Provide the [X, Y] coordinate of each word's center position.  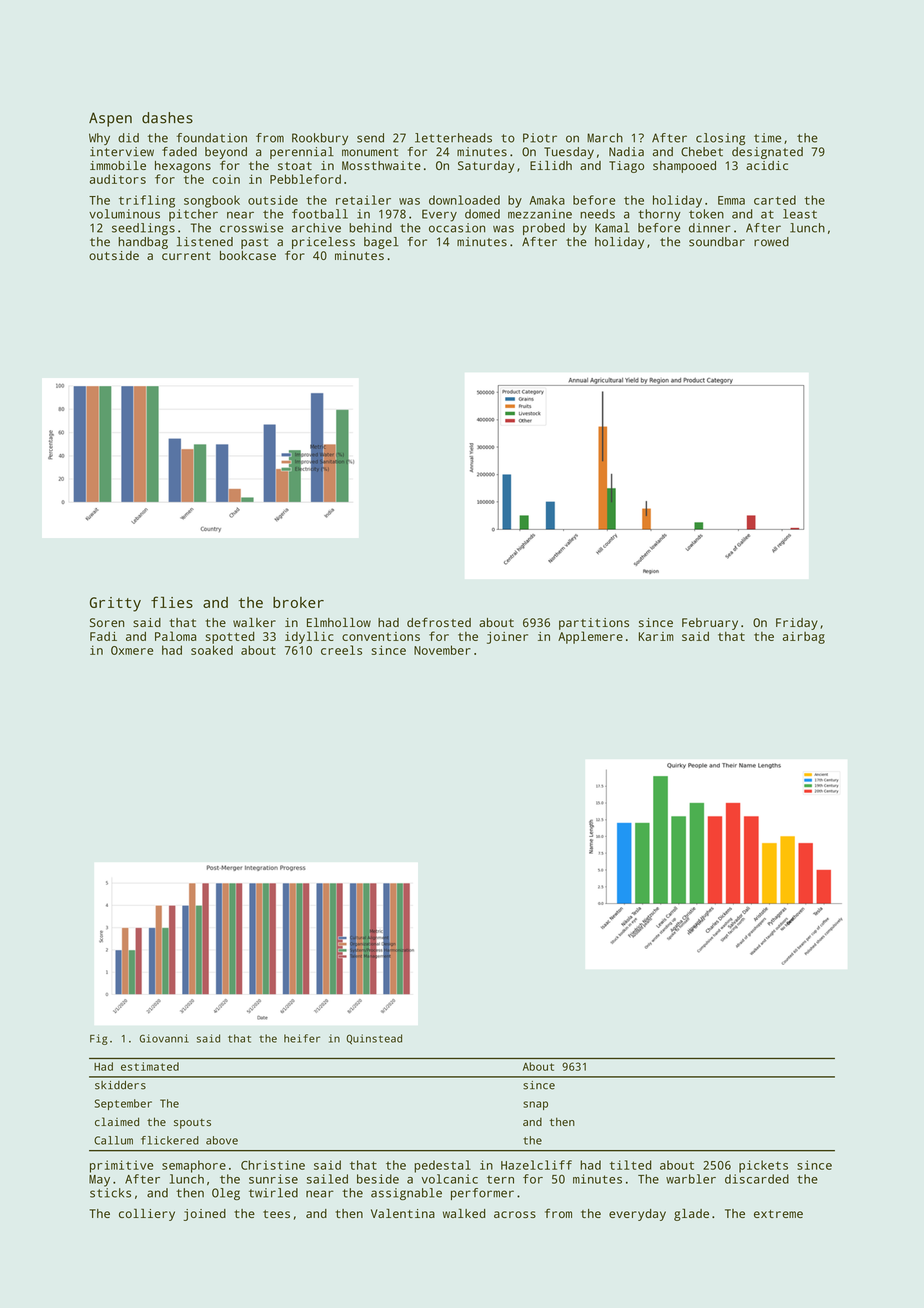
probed [544, 229]
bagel [381, 243]
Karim [656, 636]
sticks [110, 1193]
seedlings [143, 229]
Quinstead [374, 1039]
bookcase [248, 255]
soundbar [717, 242]
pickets [763, 1166]
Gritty [115, 604]
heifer [302, 1038]
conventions [381, 636]
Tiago [626, 167]
